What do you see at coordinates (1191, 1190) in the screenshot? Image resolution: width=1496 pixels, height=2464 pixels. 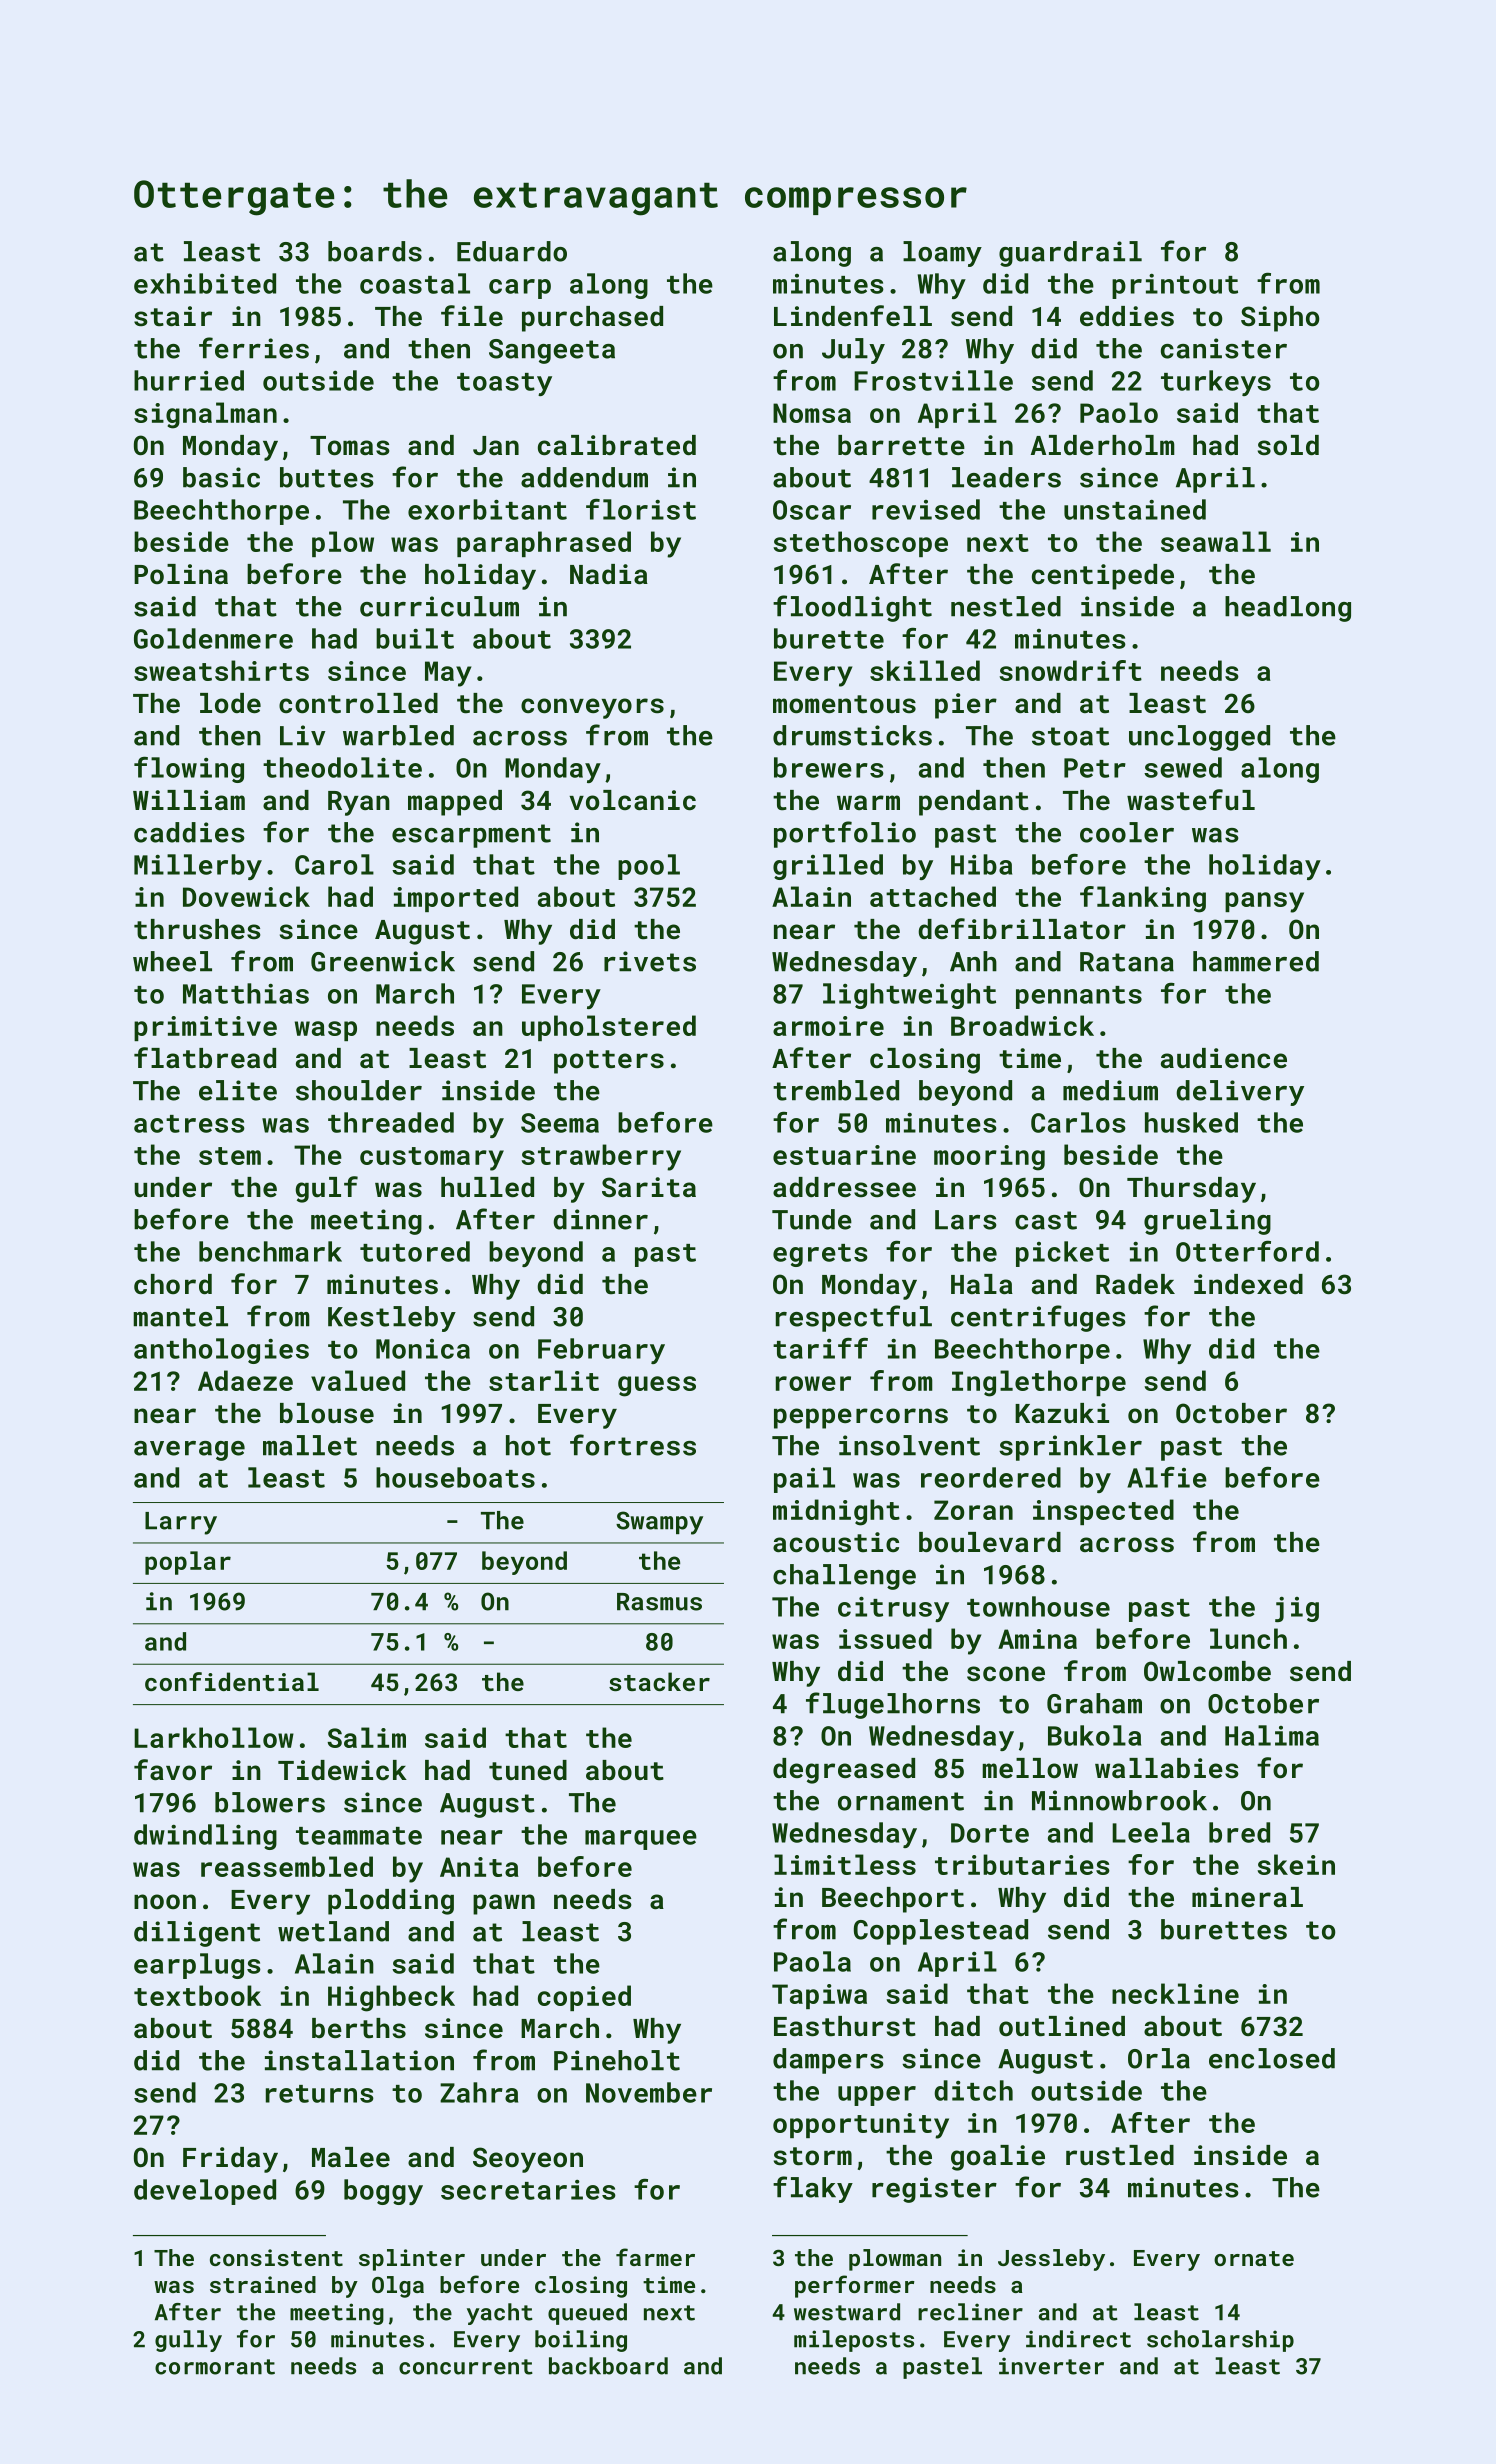 I see `Thursday` at bounding box center [1191, 1190].
